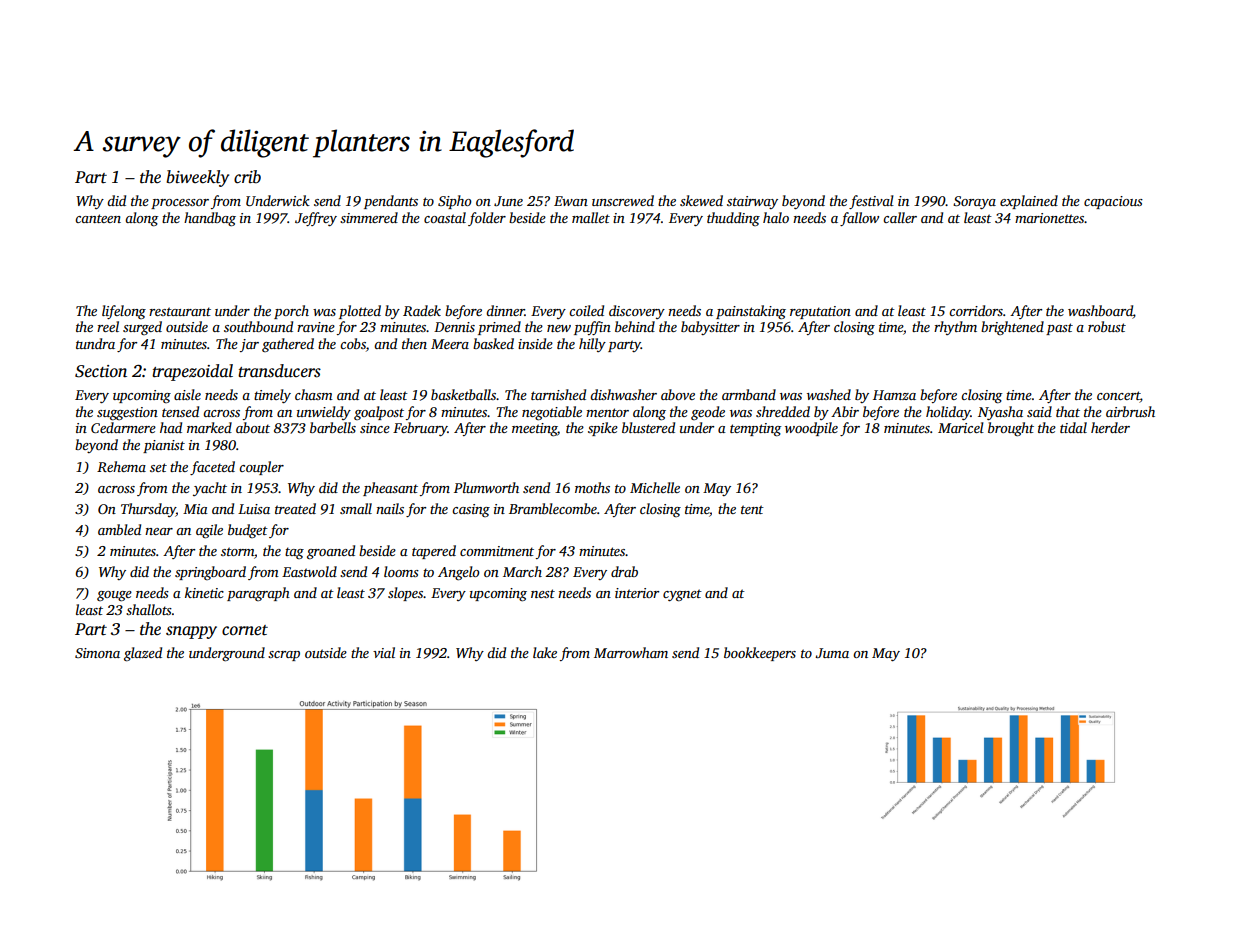  I want to click on festival, so click(871, 202).
